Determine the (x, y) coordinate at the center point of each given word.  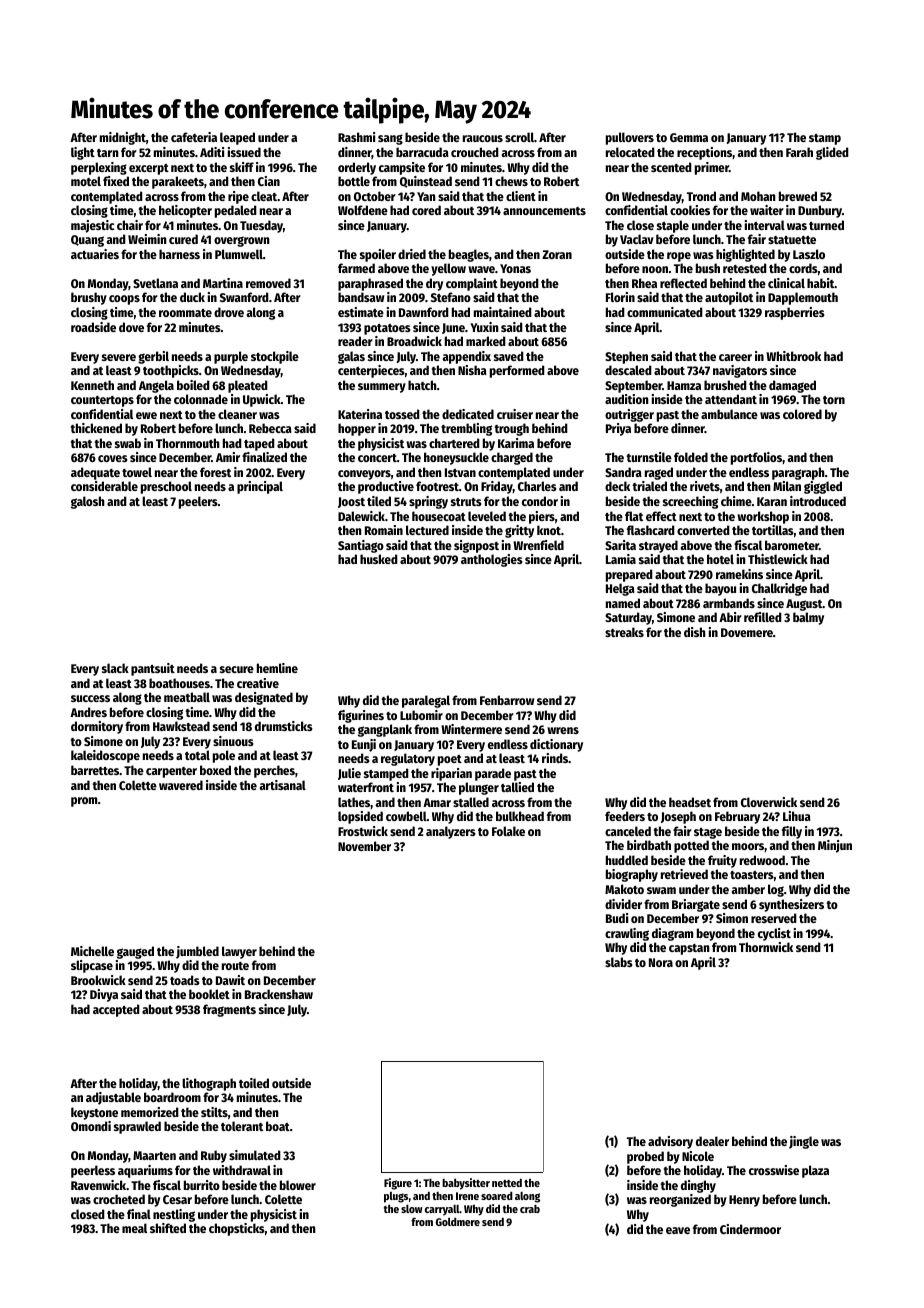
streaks (624, 632)
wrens (563, 730)
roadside (93, 327)
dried (412, 254)
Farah (799, 152)
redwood (762, 860)
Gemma (689, 137)
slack (115, 668)
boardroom (172, 1097)
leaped (237, 138)
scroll (519, 137)
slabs (619, 962)
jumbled (197, 952)
